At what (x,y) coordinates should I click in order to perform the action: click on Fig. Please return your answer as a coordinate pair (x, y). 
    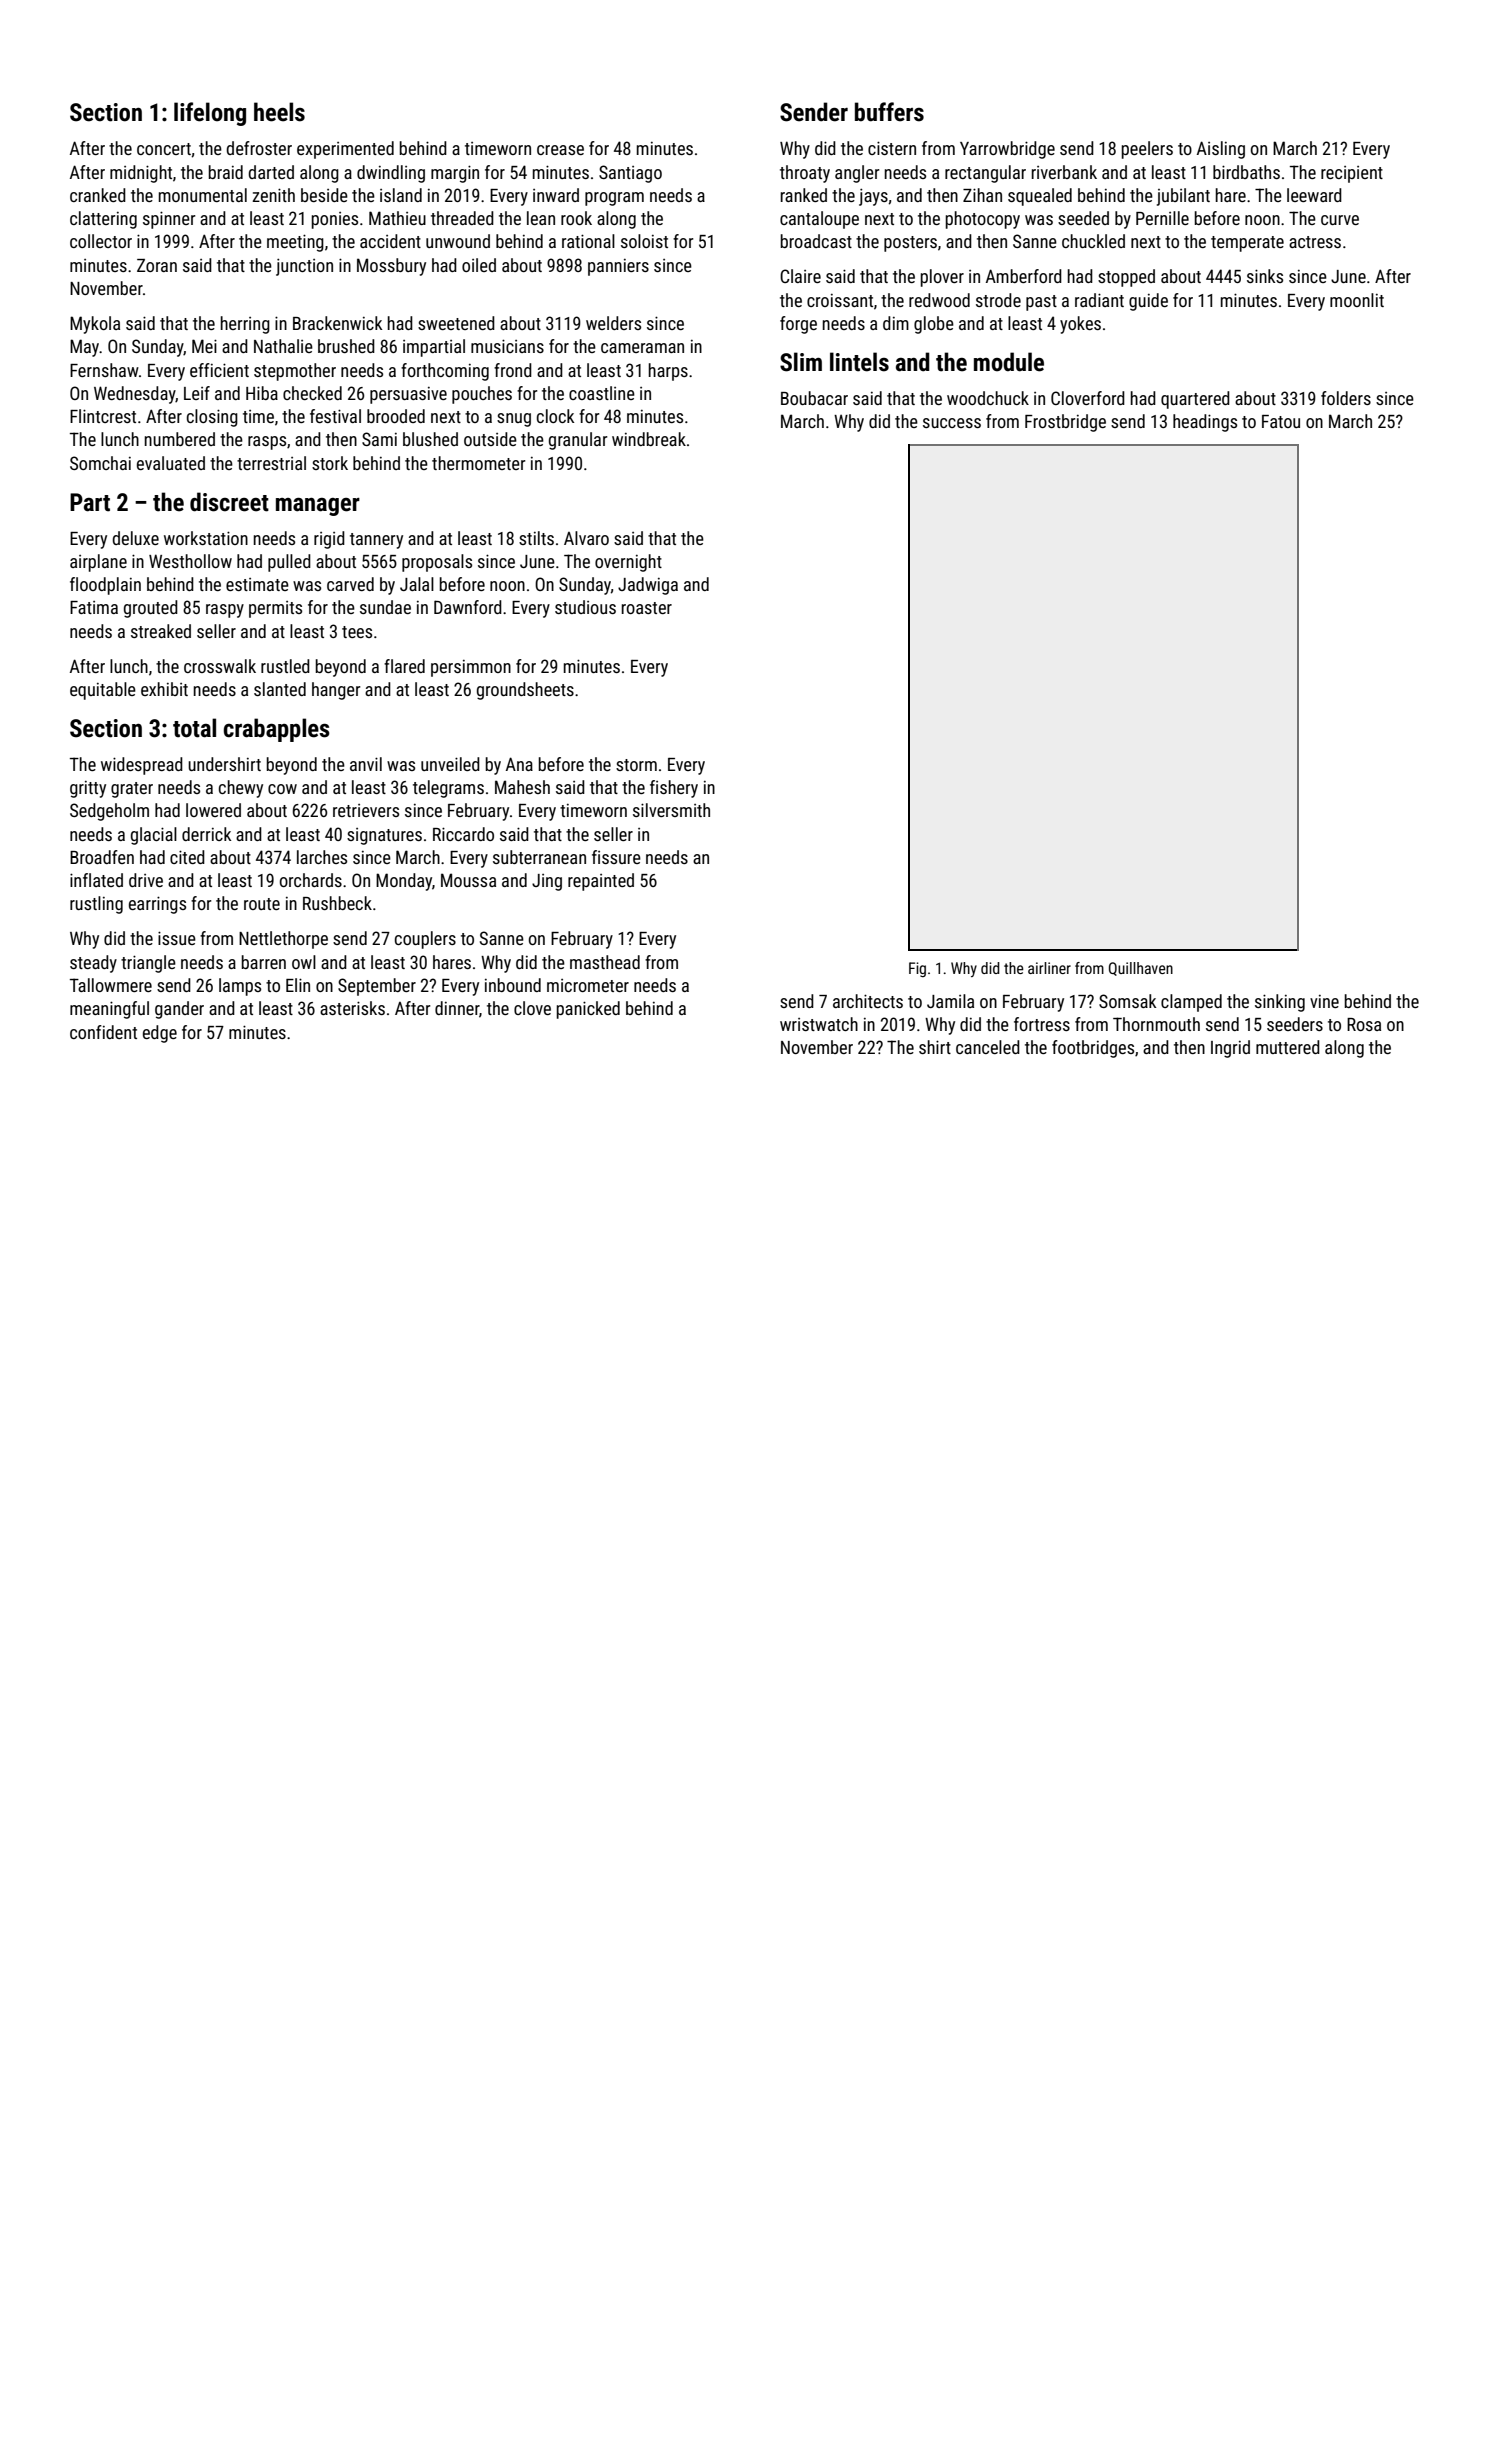
    Looking at the image, I should click on (917, 969).
